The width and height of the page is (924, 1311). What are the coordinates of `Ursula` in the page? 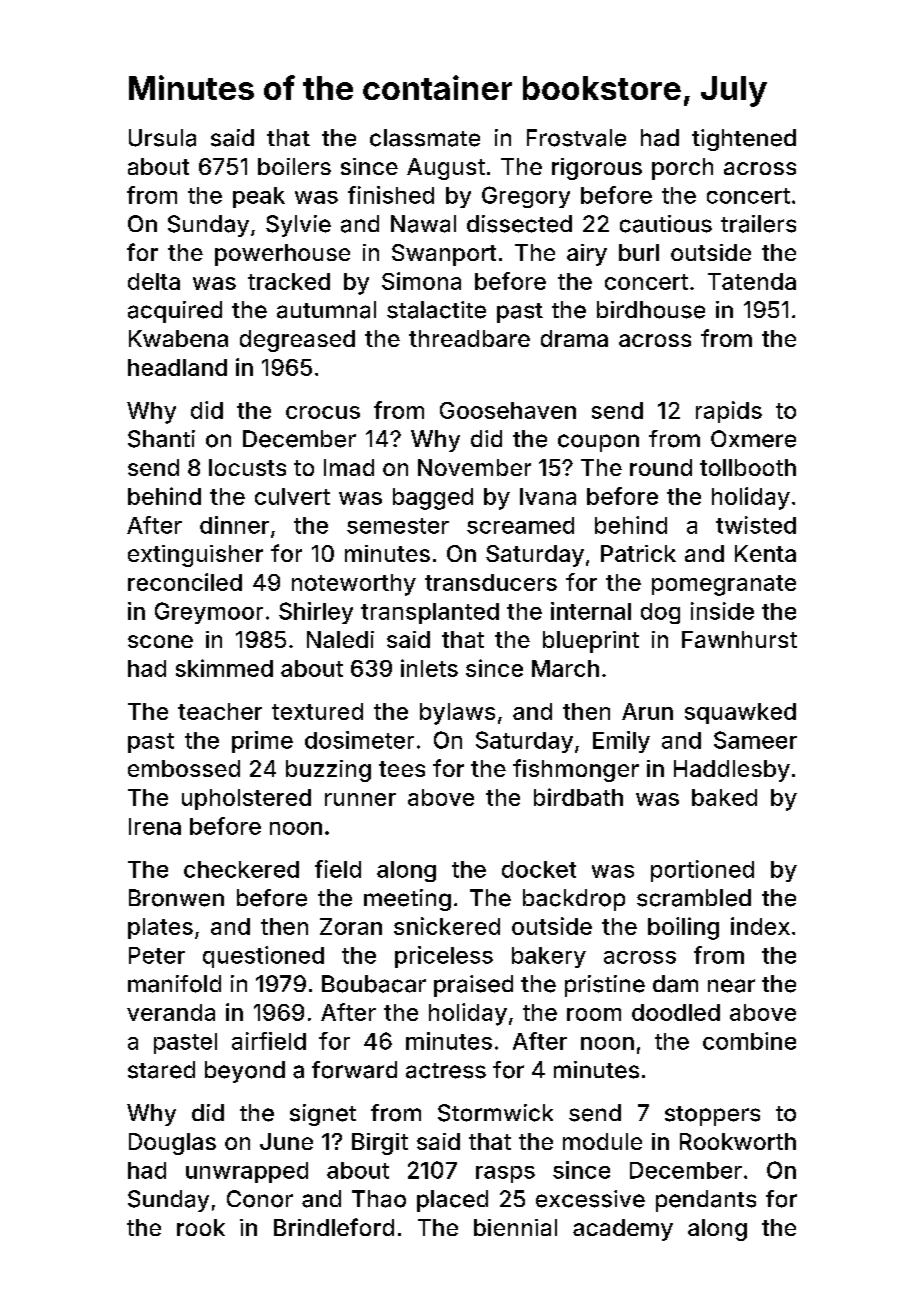 It's located at (162, 138).
